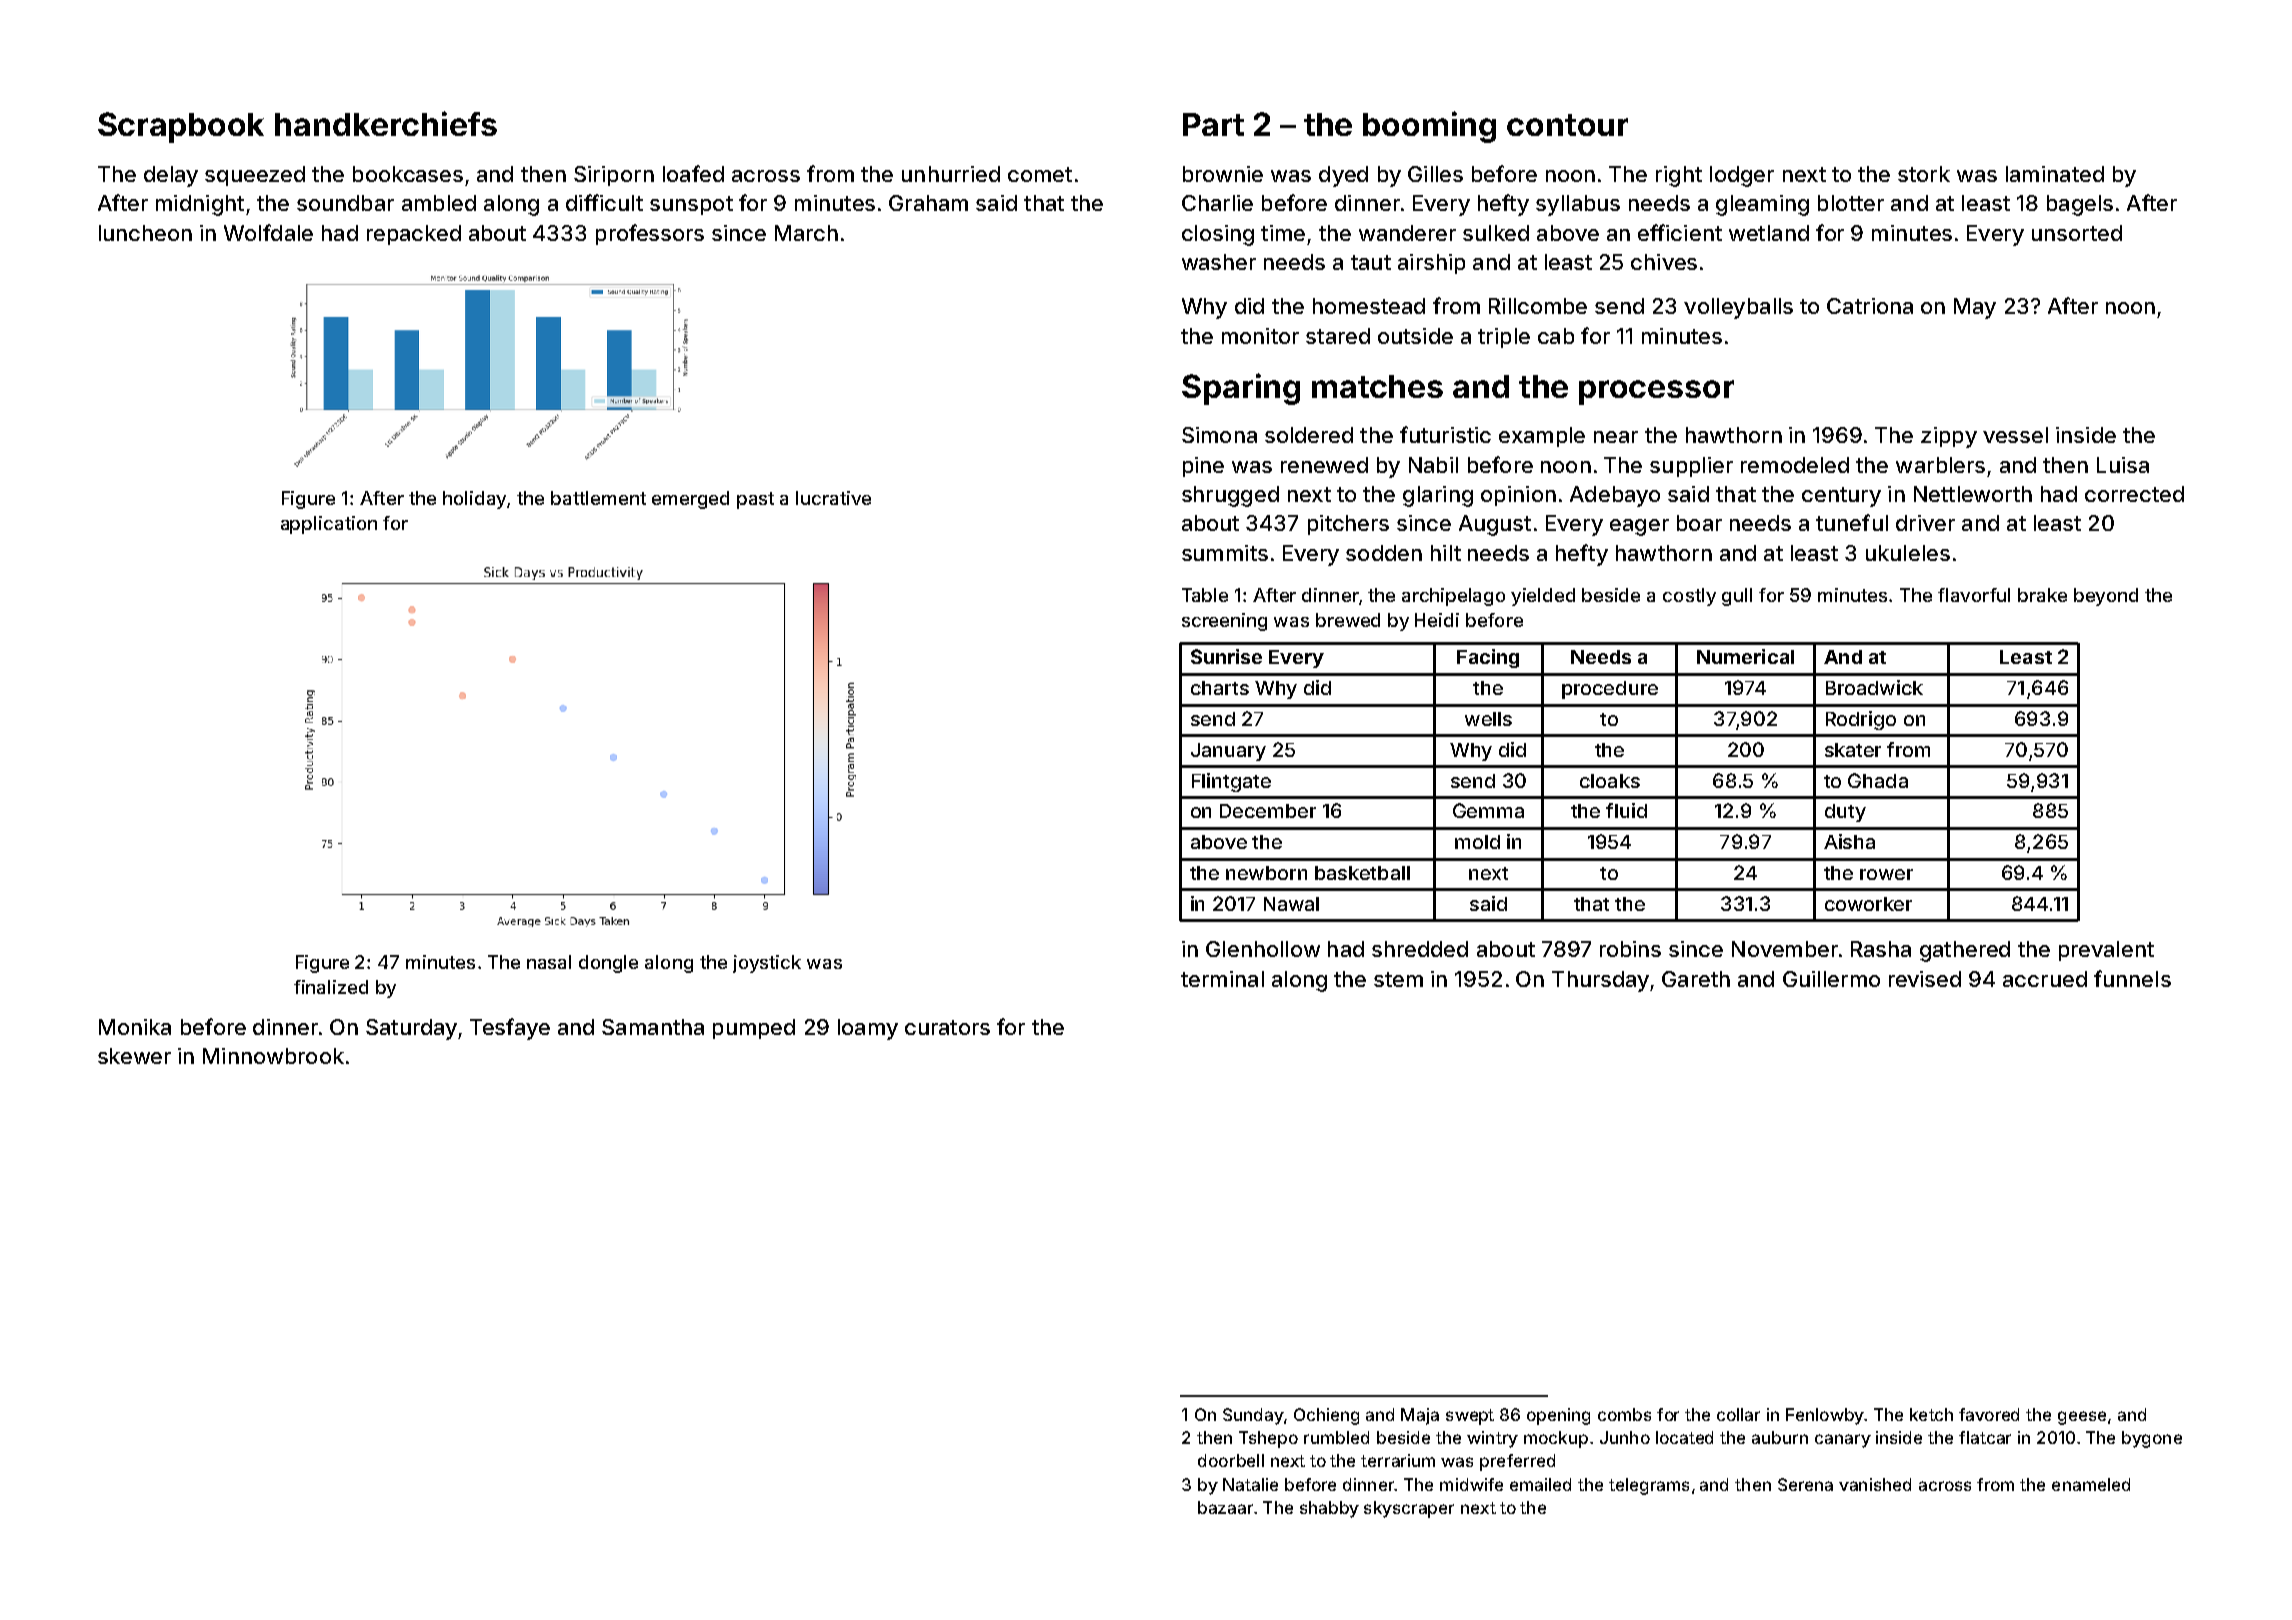 The width and height of the page is (2292, 1620). I want to click on handkerchiefs, so click(386, 123).
